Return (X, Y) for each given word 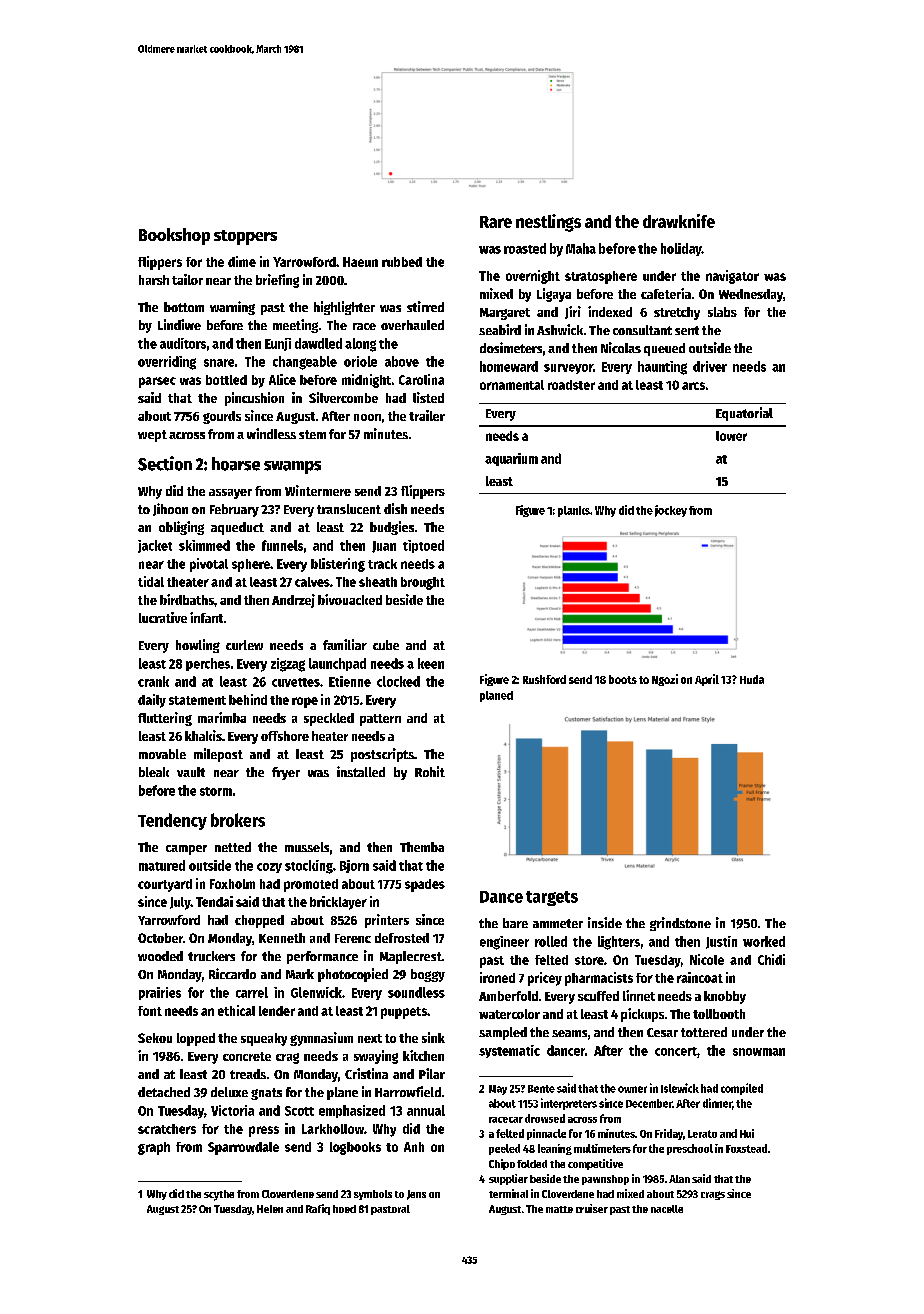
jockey (671, 511)
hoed (344, 1209)
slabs (722, 312)
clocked (398, 681)
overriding (167, 363)
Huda (752, 679)
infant (206, 617)
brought (423, 583)
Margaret (505, 314)
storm (216, 791)
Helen (270, 1209)
